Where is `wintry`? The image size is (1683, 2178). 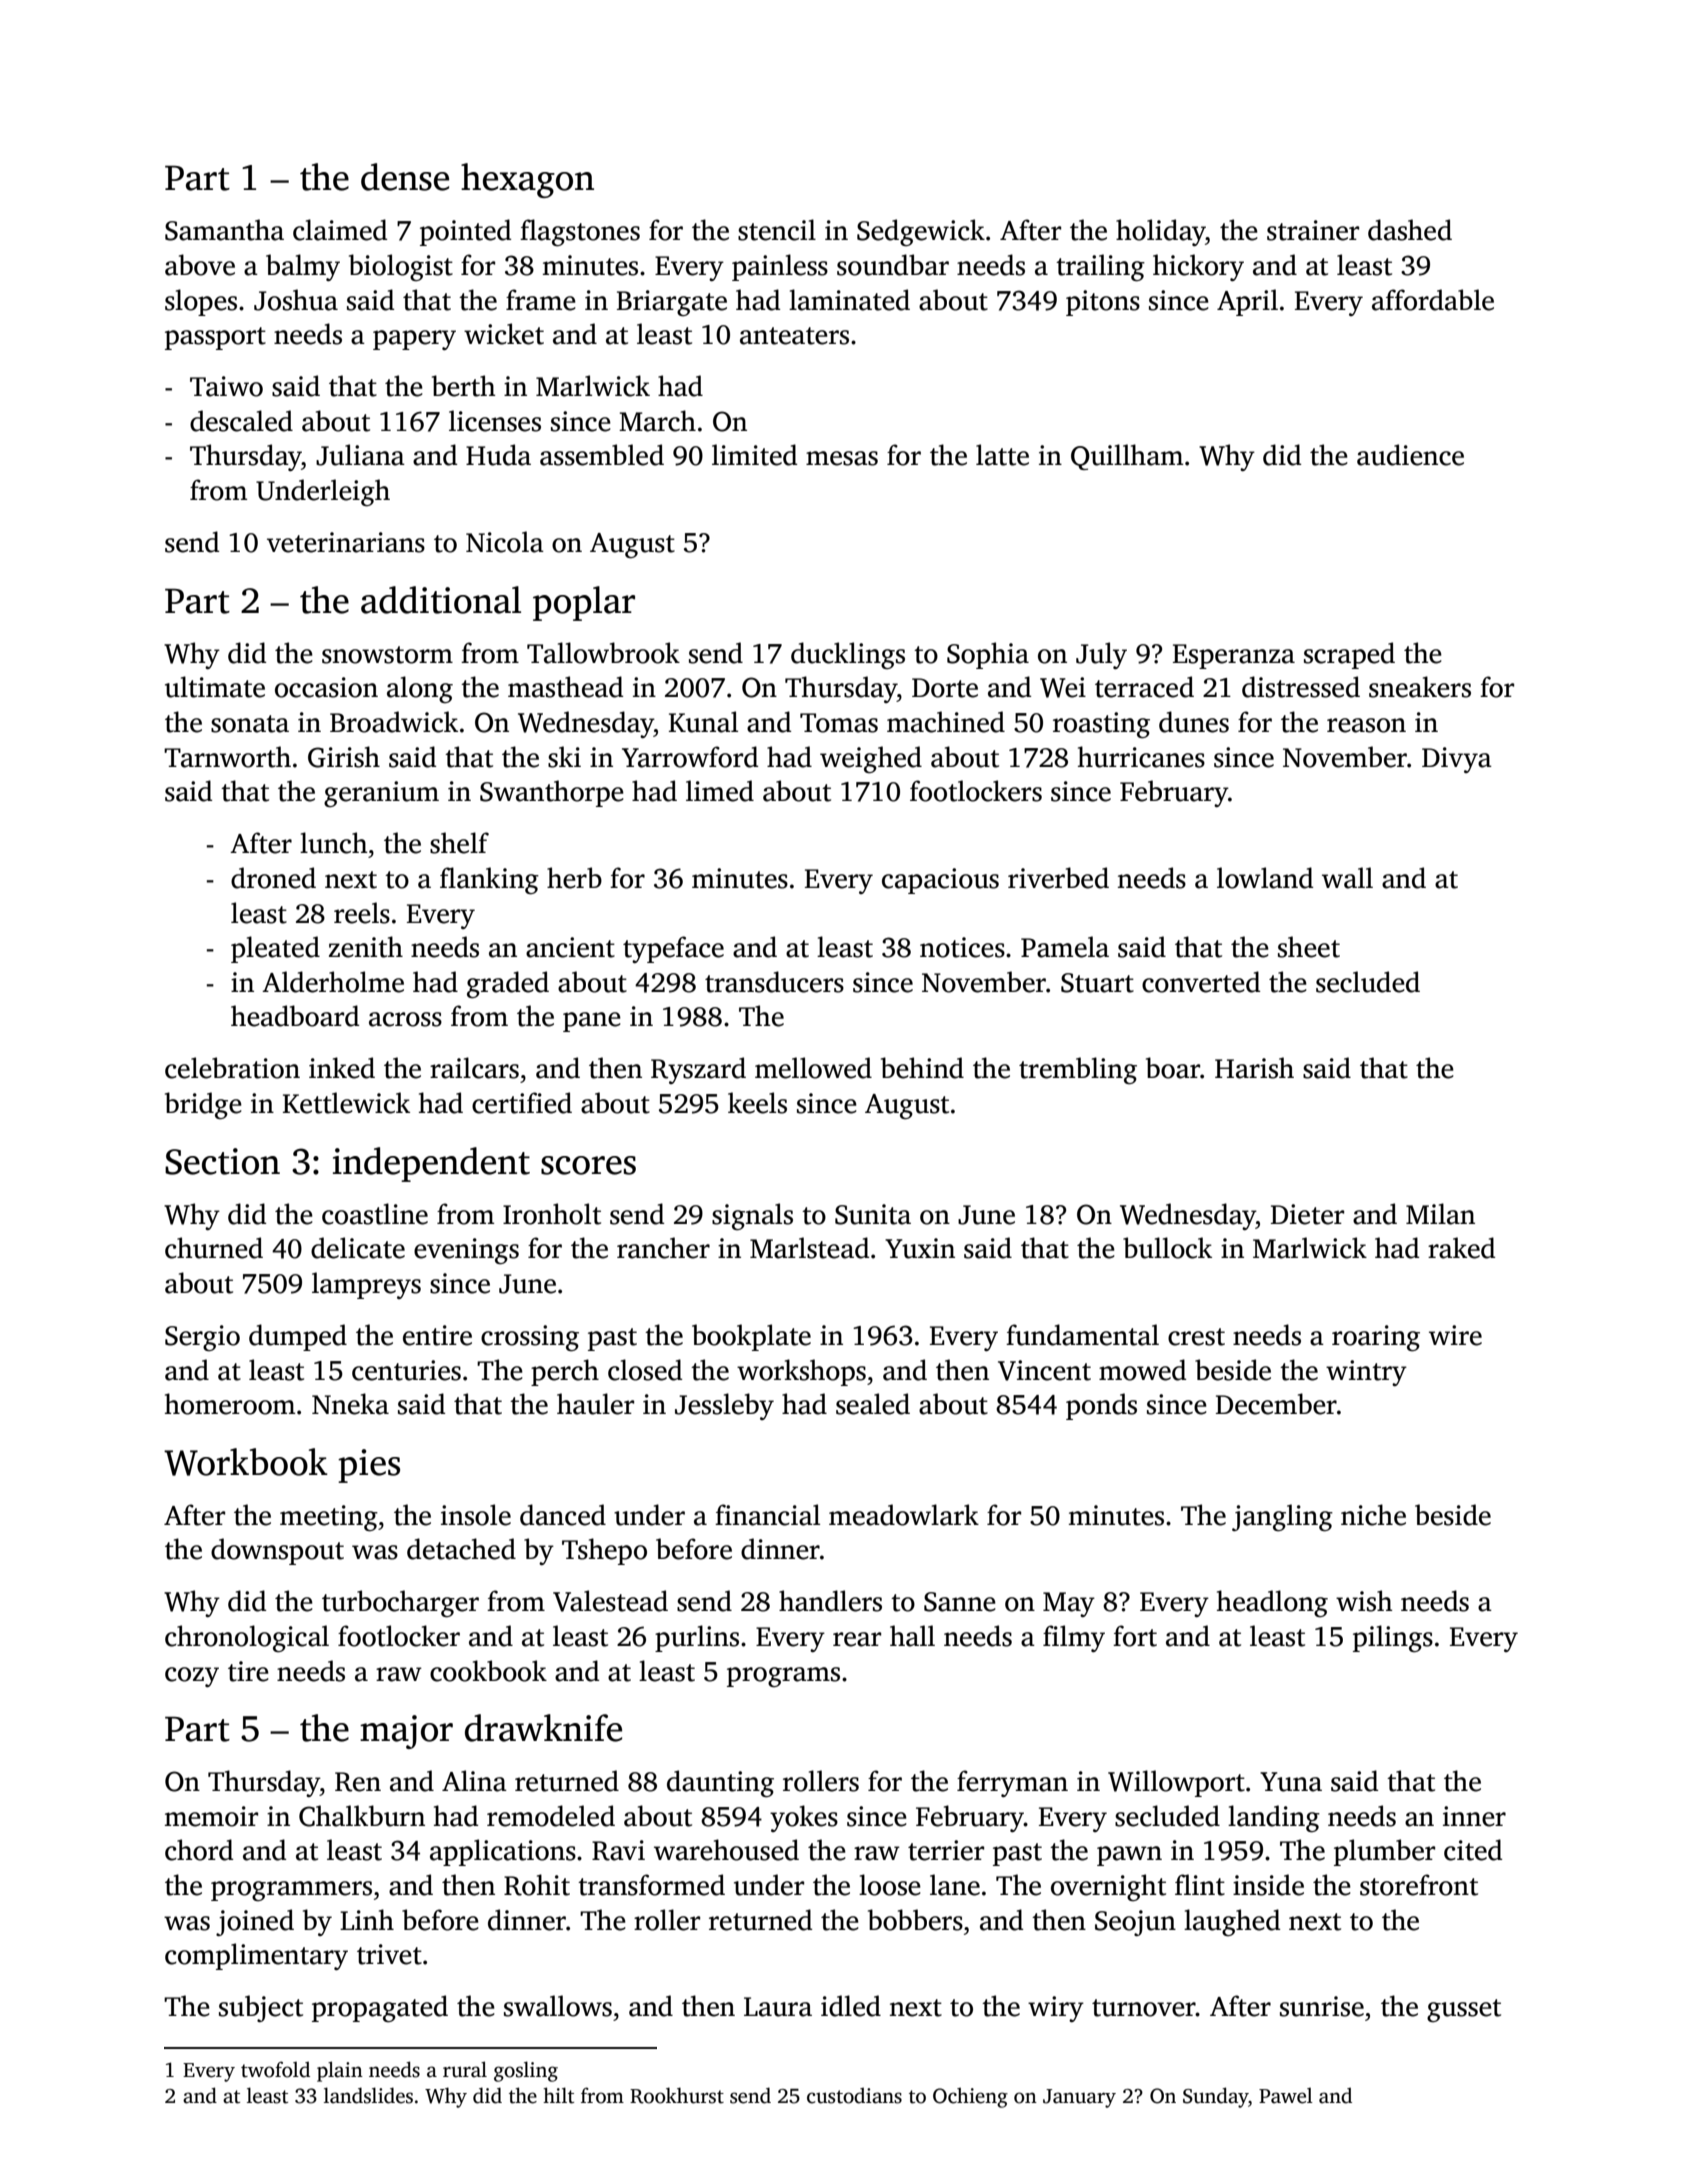
wintry is located at coordinates (1366, 1373).
